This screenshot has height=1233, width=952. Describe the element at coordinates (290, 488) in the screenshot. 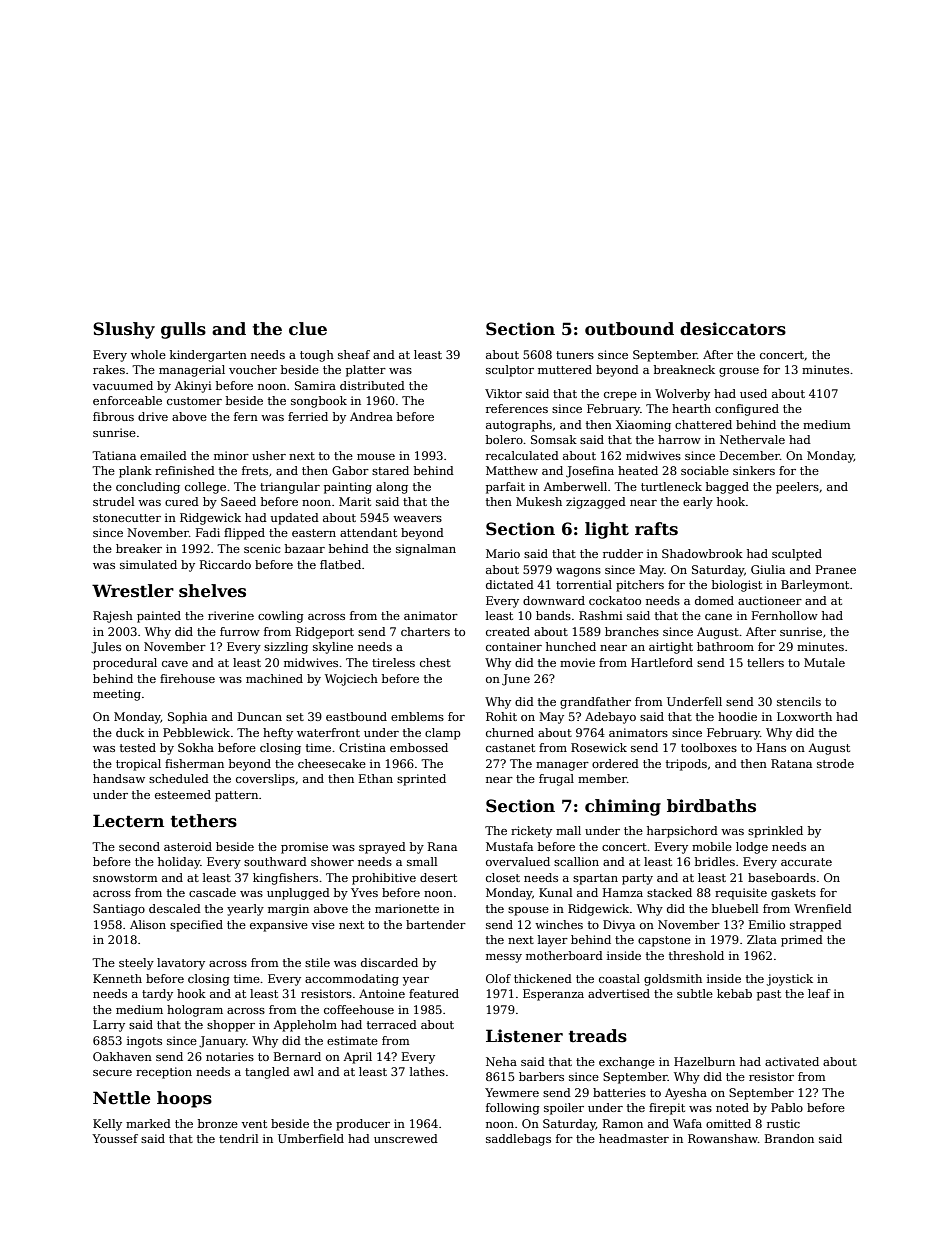

I see `triangular` at that location.
